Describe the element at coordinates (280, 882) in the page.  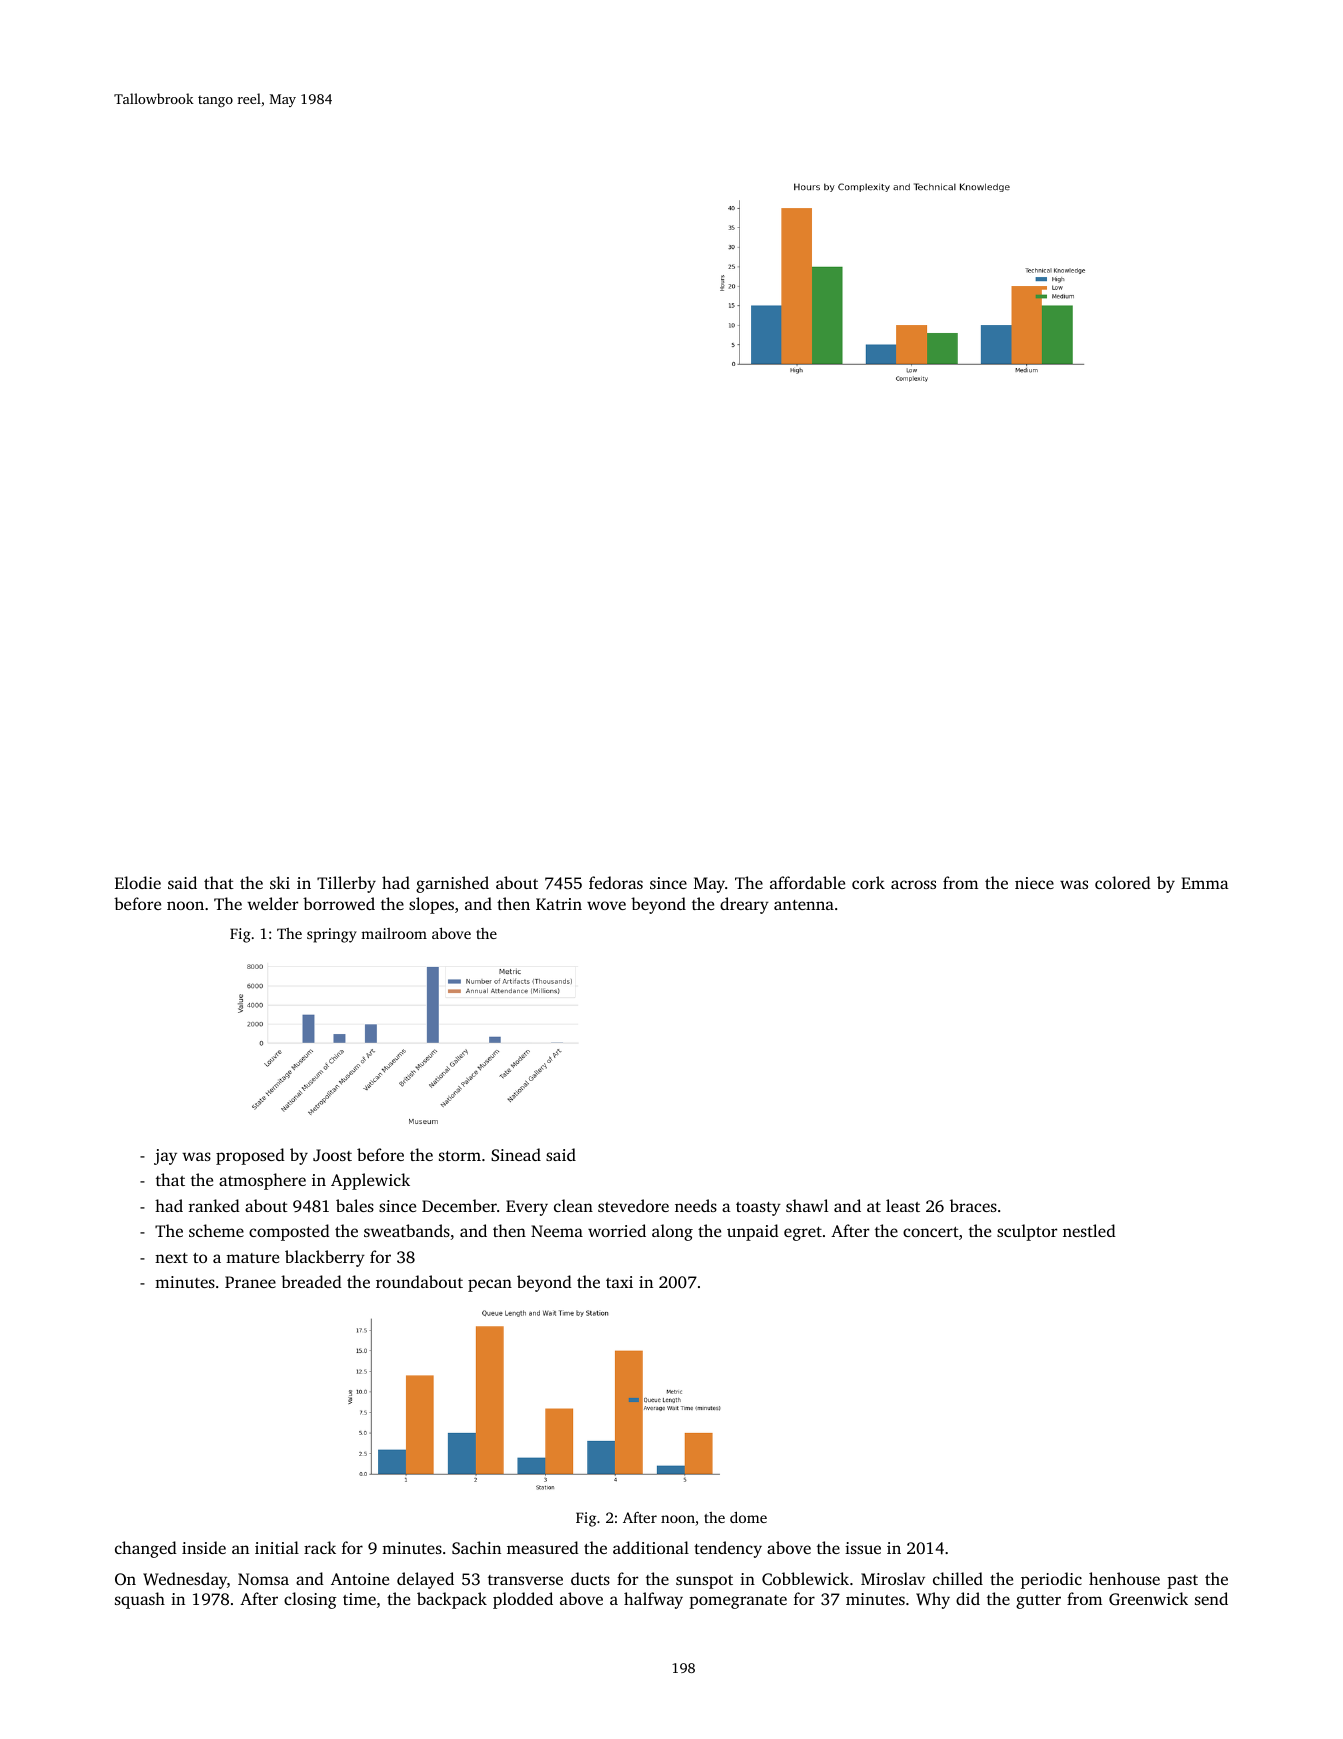
I see `ski` at that location.
